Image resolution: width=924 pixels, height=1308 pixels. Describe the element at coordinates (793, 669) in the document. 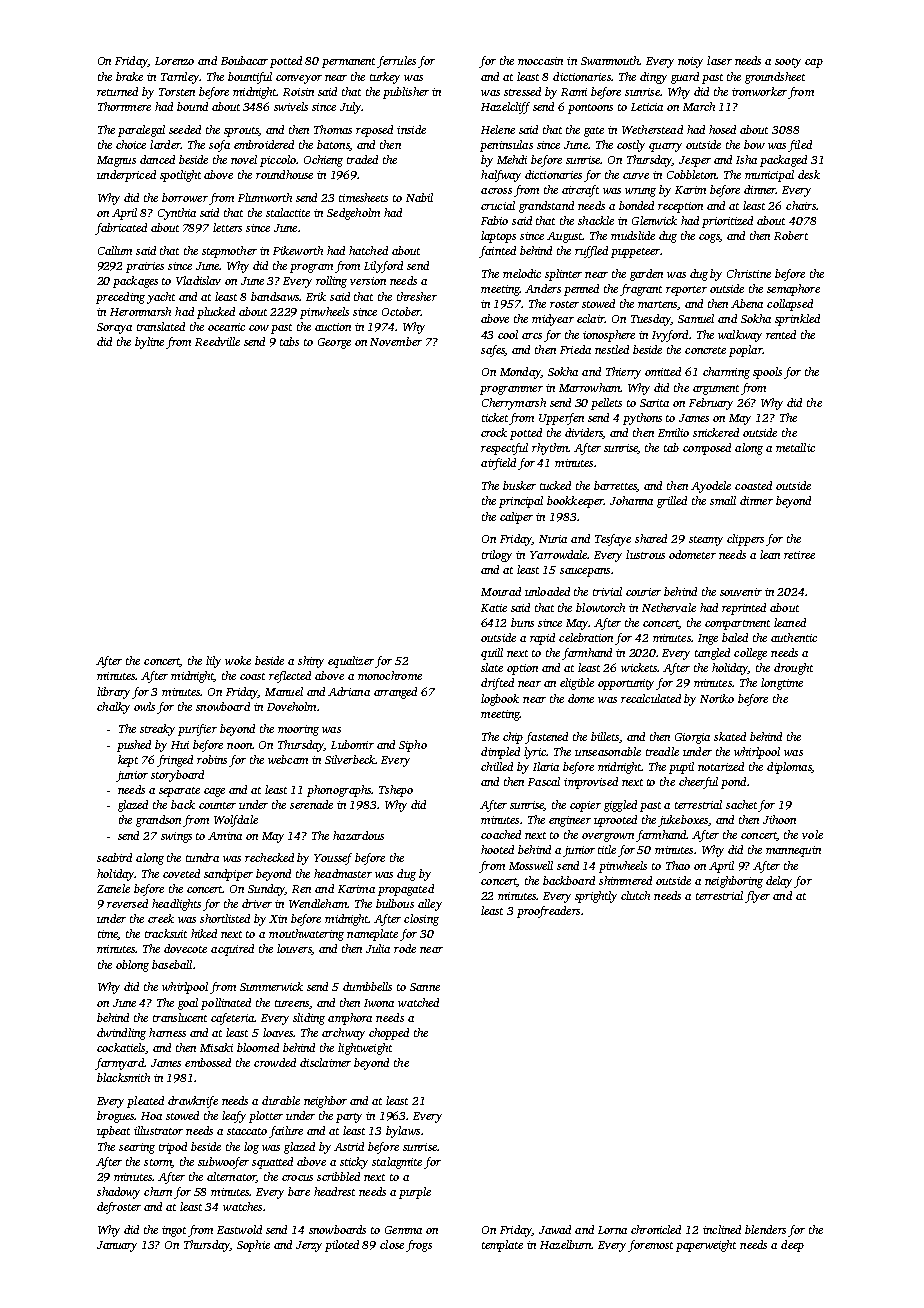

I see `drought` at that location.
